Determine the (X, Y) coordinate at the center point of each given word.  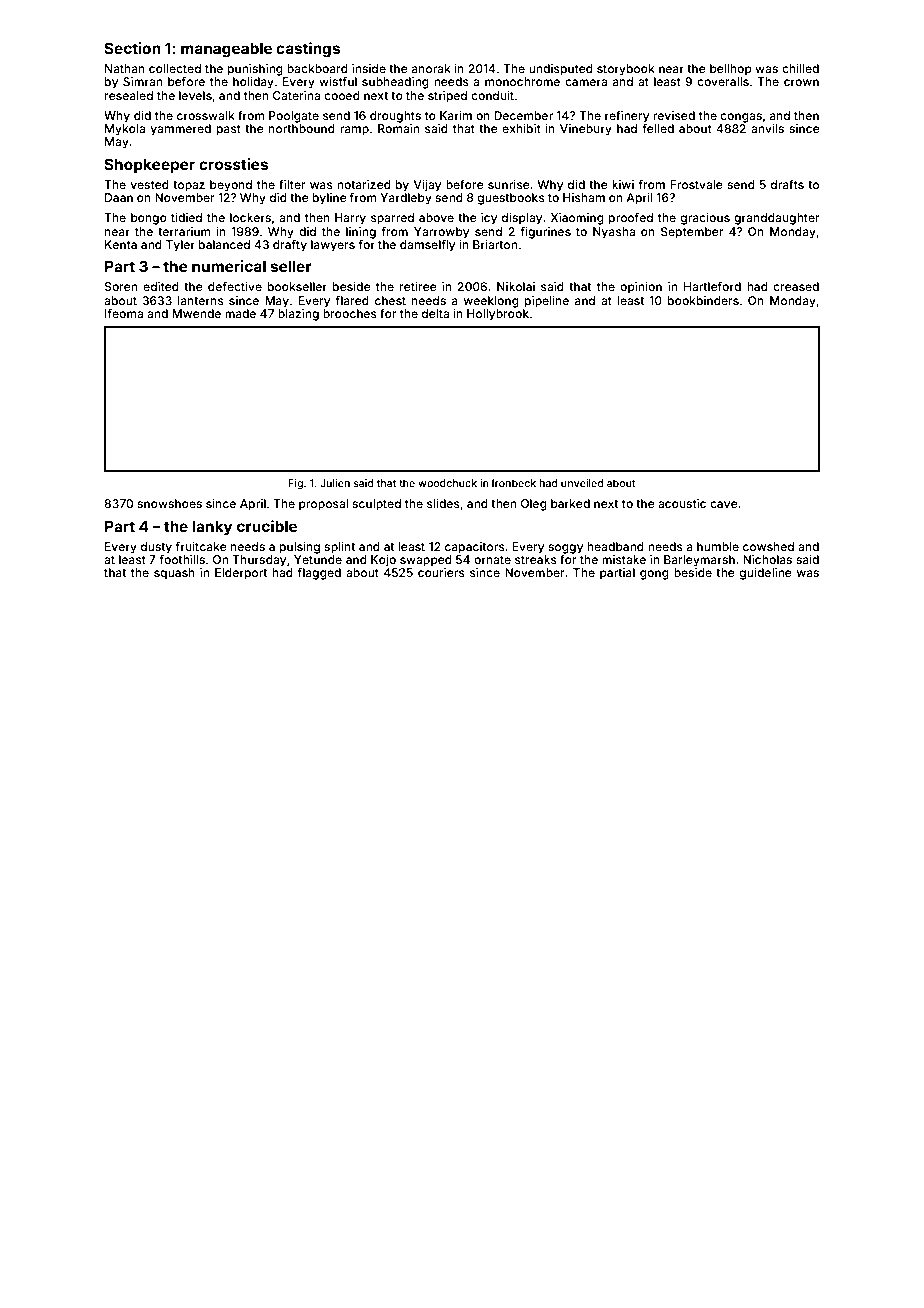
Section (132, 48)
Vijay (427, 186)
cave (724, 504)
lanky (212, 528)
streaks (536, 559)
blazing (298, 315)
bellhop (731, 70)
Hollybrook (498, 315)
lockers (250, 217)
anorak (431, 68)
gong (654, 575)
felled (658, 128)
